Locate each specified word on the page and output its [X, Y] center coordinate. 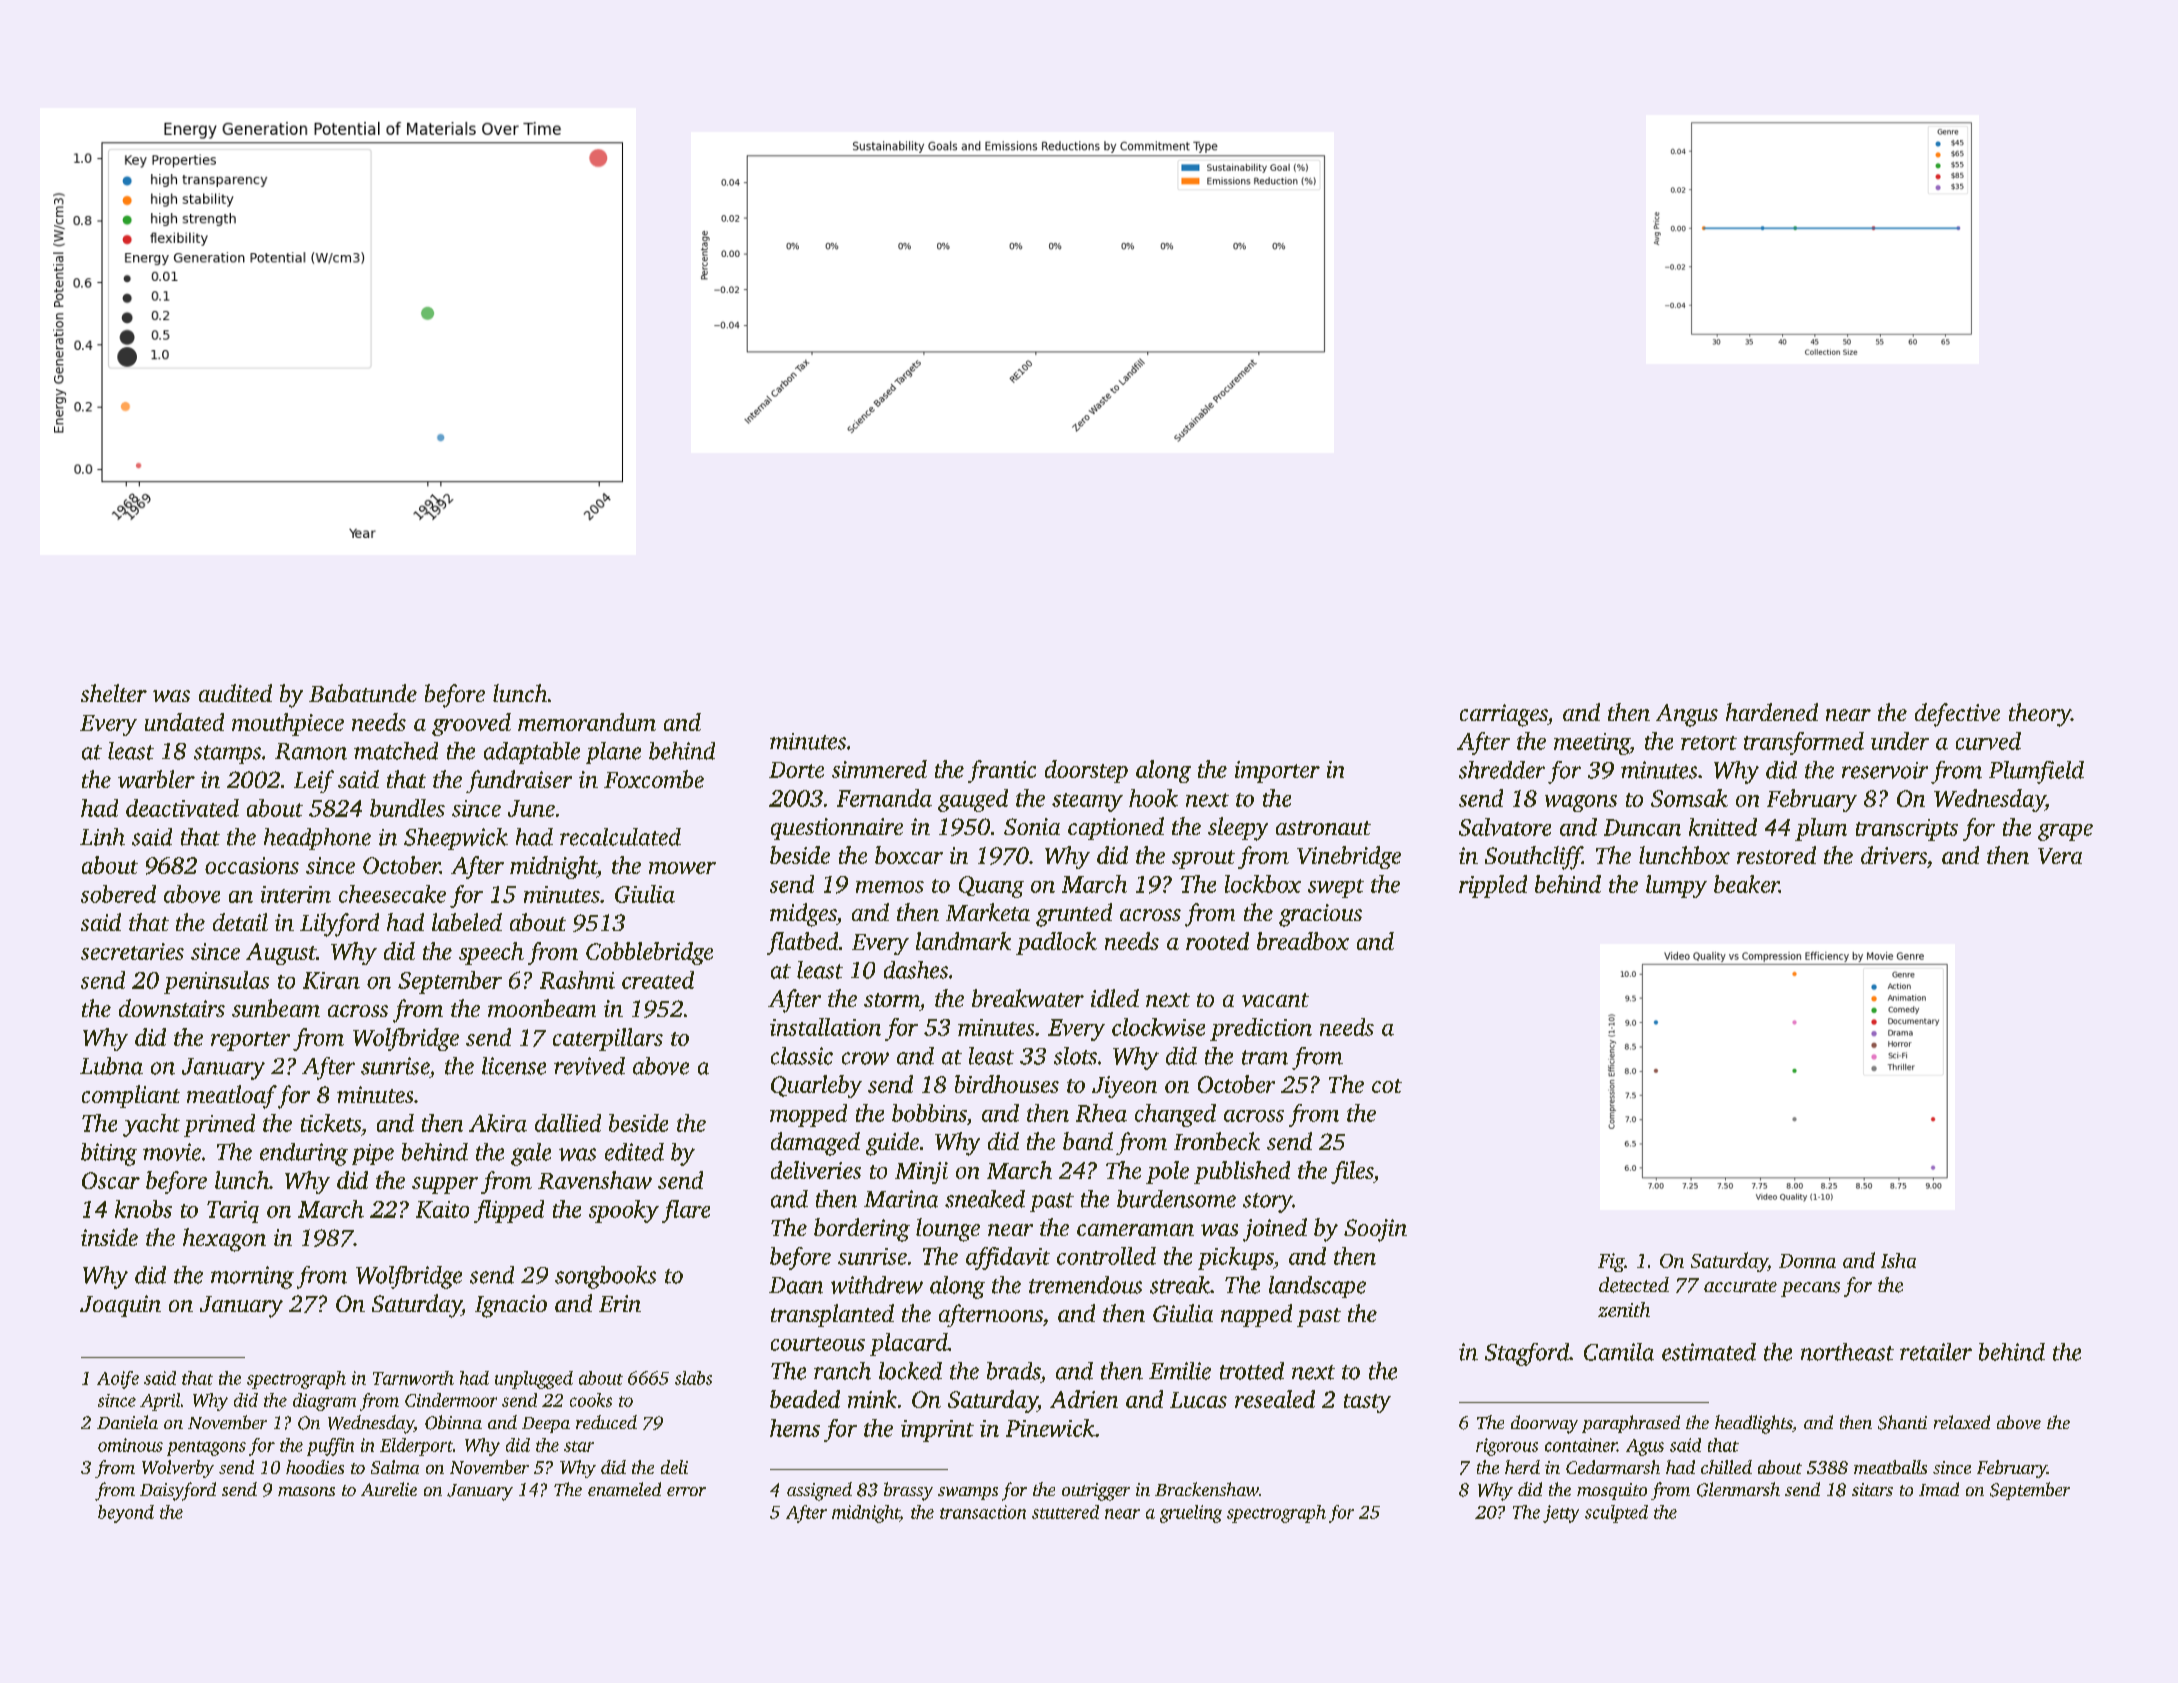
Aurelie [389, 1489]
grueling [1191, 1514]
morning [252, 1277]
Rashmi [577, 980]
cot [1387, 1086]
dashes [916, 970]
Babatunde [363, 693]
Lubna [111, 1066]
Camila [1619, 1352]
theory [2040, 715]
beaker [1746, 884]
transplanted [832, 1315]
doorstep [1086, 771]
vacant [1275, 1000]
